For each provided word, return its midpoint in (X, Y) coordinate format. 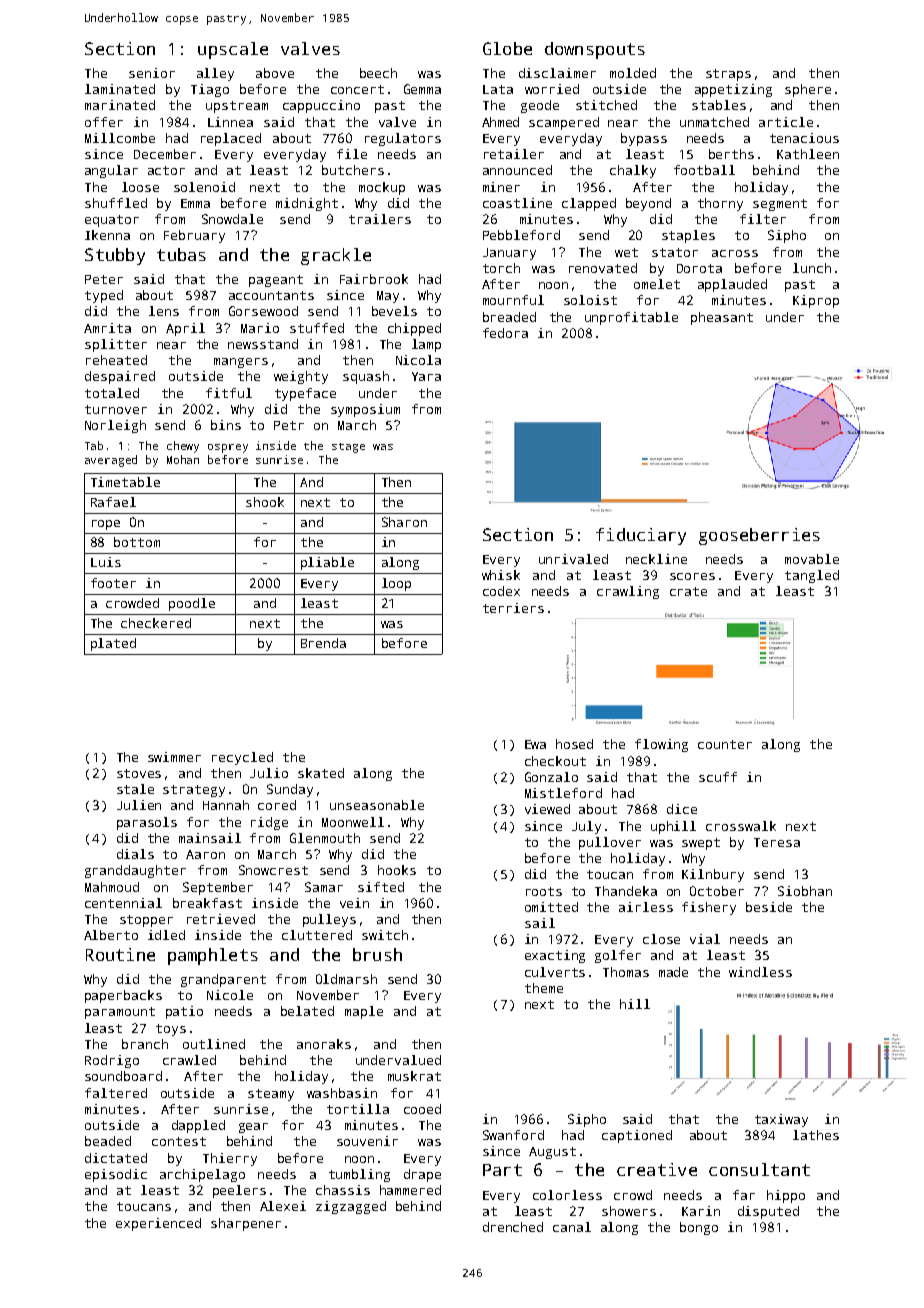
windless (760, 972)
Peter (104, 279)
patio (184, 1012)
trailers (380, 219)
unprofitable (631, 318)
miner (501, 187)
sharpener (246, 1224)
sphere (808, 90)
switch (385, 935)
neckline (656, 559)
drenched (513, 1227)
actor (166, 170)
